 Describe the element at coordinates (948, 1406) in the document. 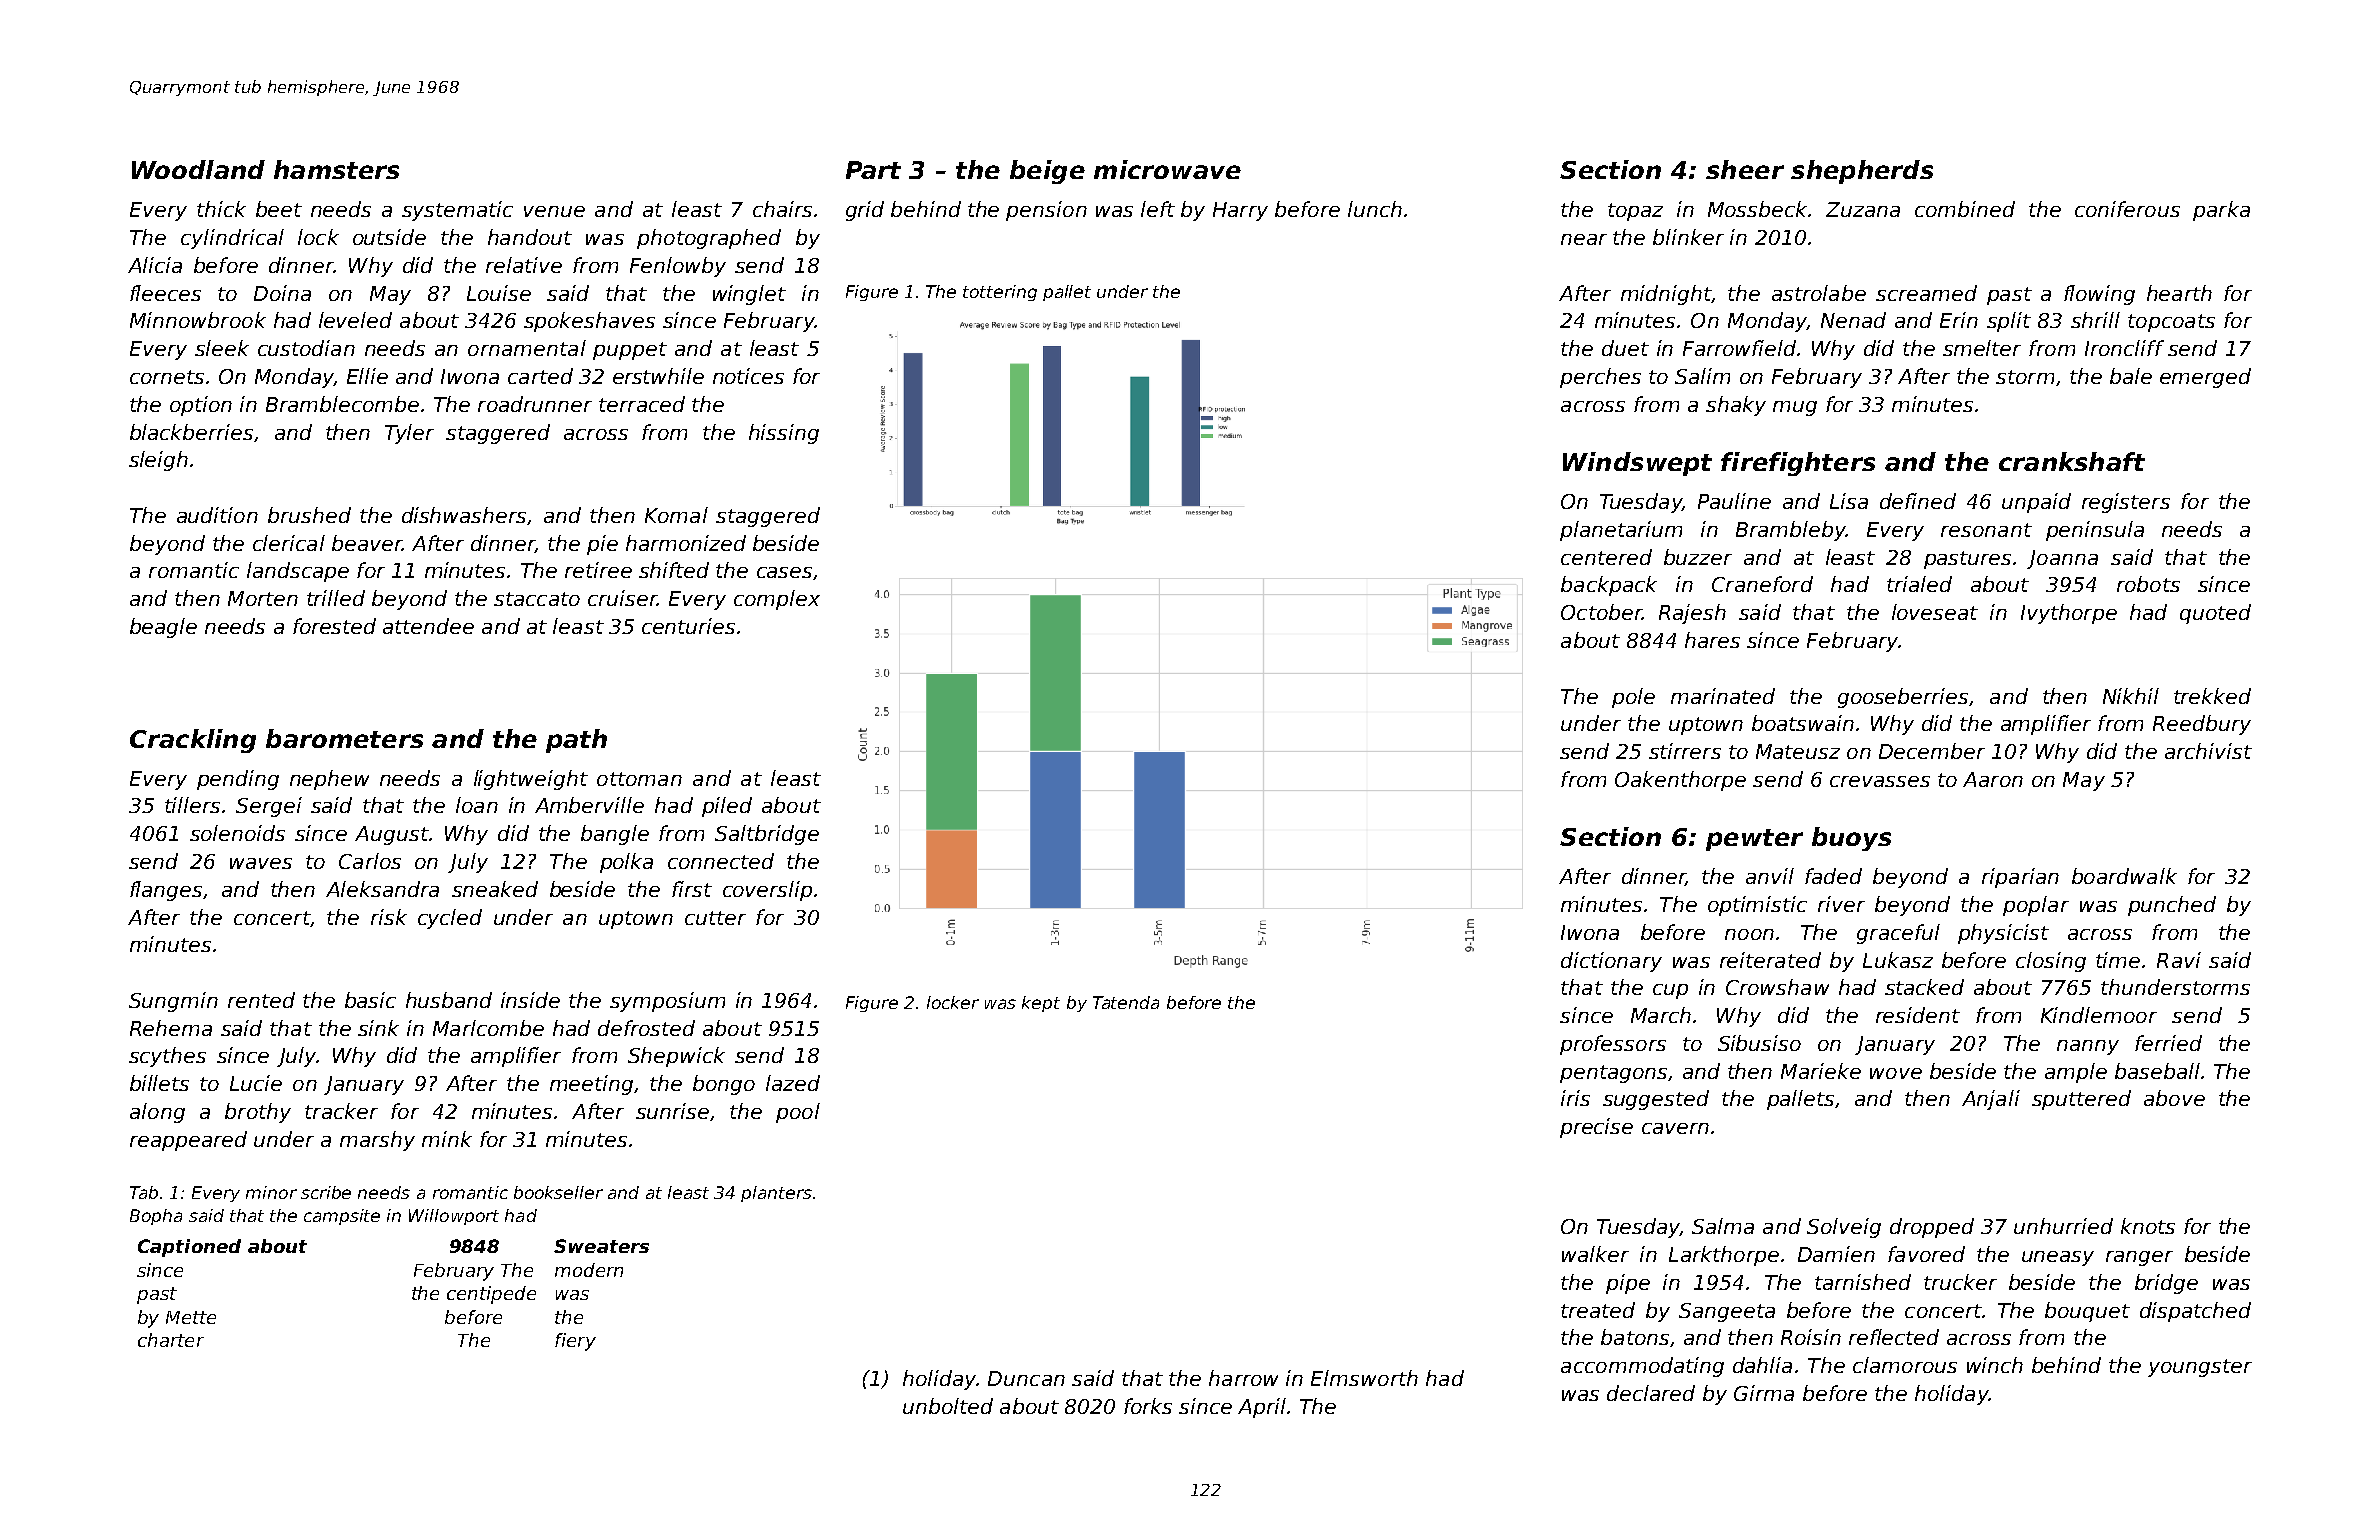

I see `unbolted` at that location.
